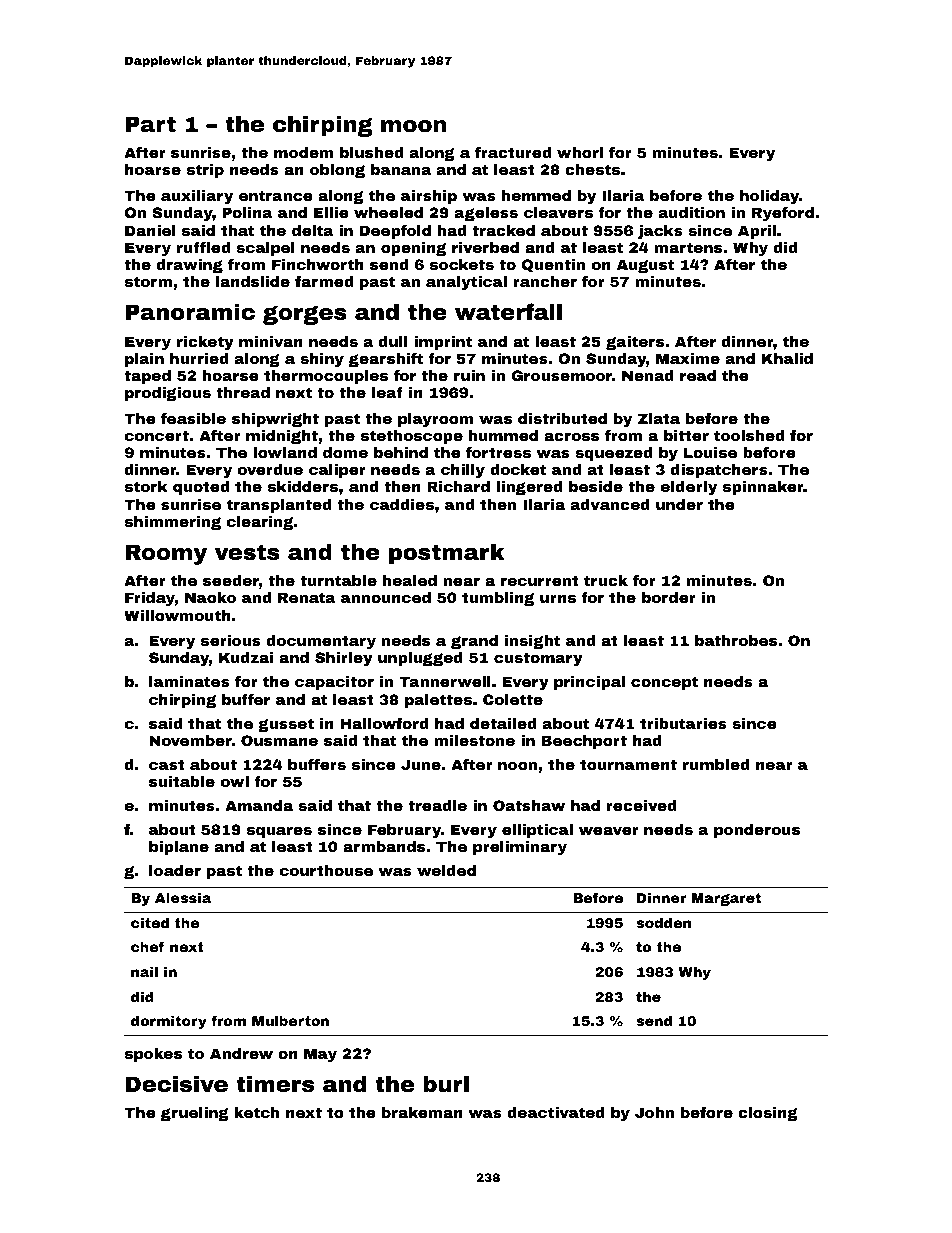 Image resolution: width=952 pixels, height=1233 pixels. What do you see at coordinates (654, 1112) in the screenshot?
I see `John` at bounding box center [654, 1112].
